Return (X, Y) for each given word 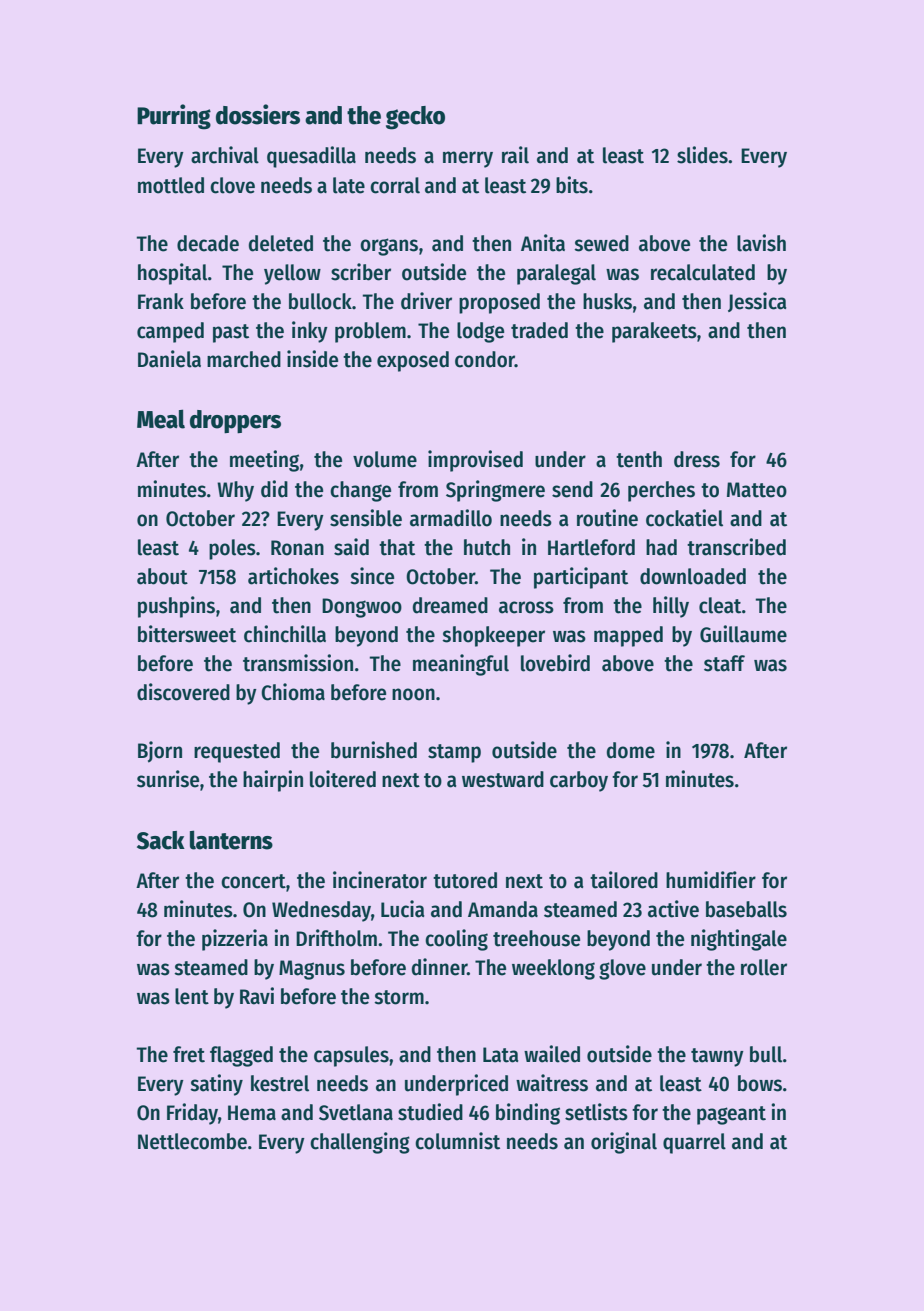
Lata (501, 1055)
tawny (717, 1057)
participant (581, 578)
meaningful (461, 665)
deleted (281, 243)
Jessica (757, 302)
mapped (628, 636)
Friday (192, 1114)
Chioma (293, 692)
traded (539, 330)
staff (724, 663)
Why (235, 491)
